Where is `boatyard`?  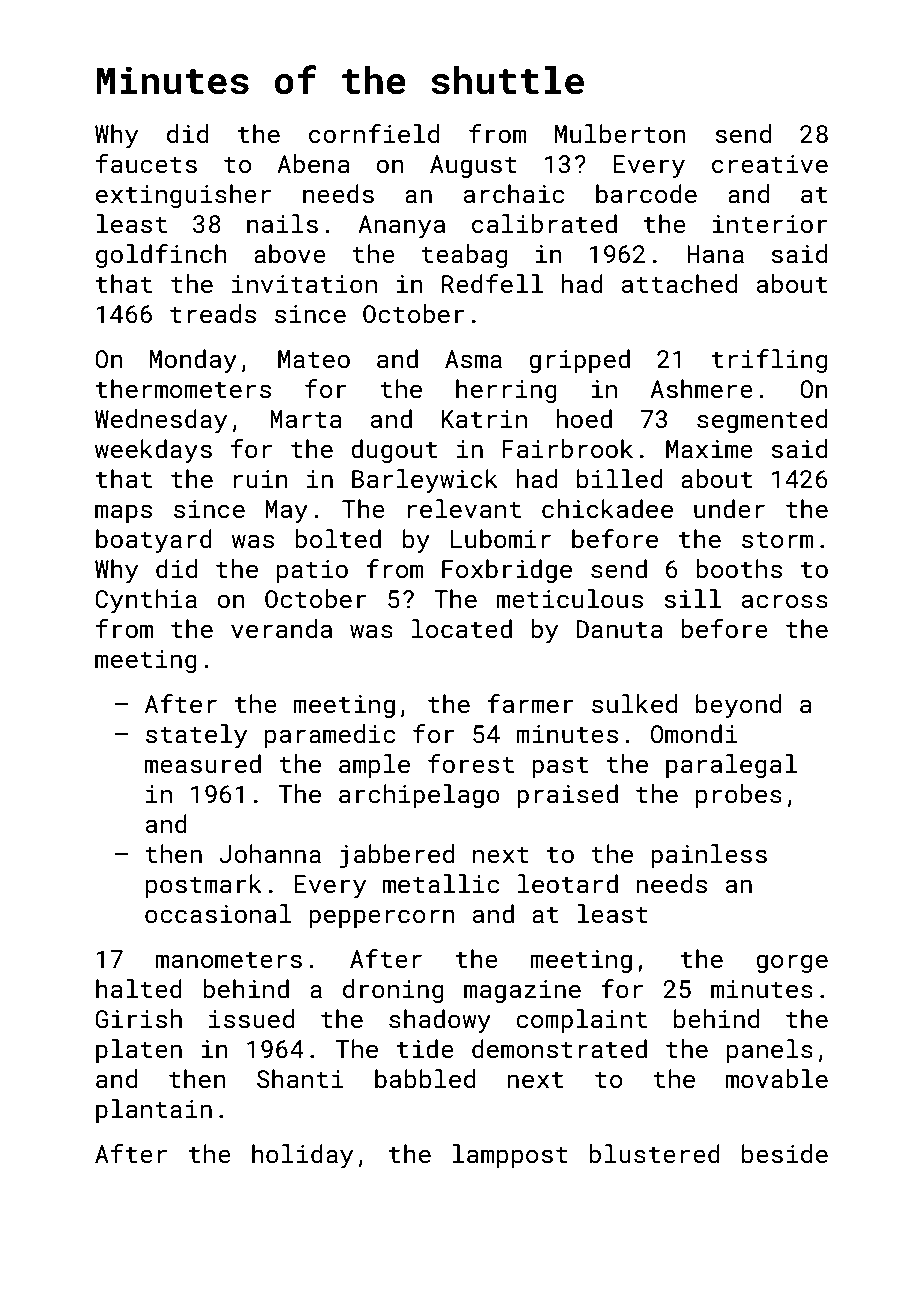 boatyard is located at coordinates (154, 541).
